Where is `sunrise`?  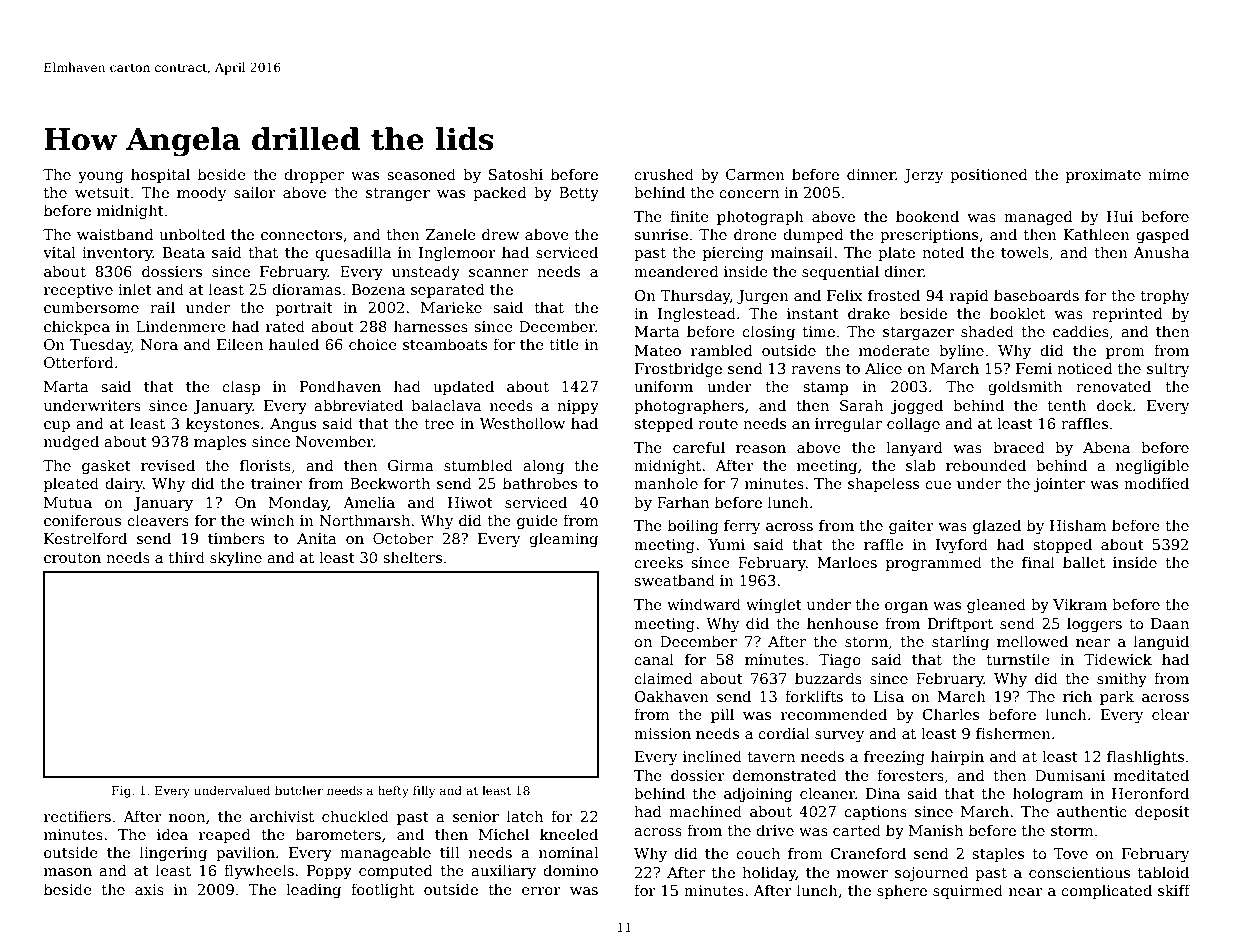 sunrise is located at coordinates (661, 234).
